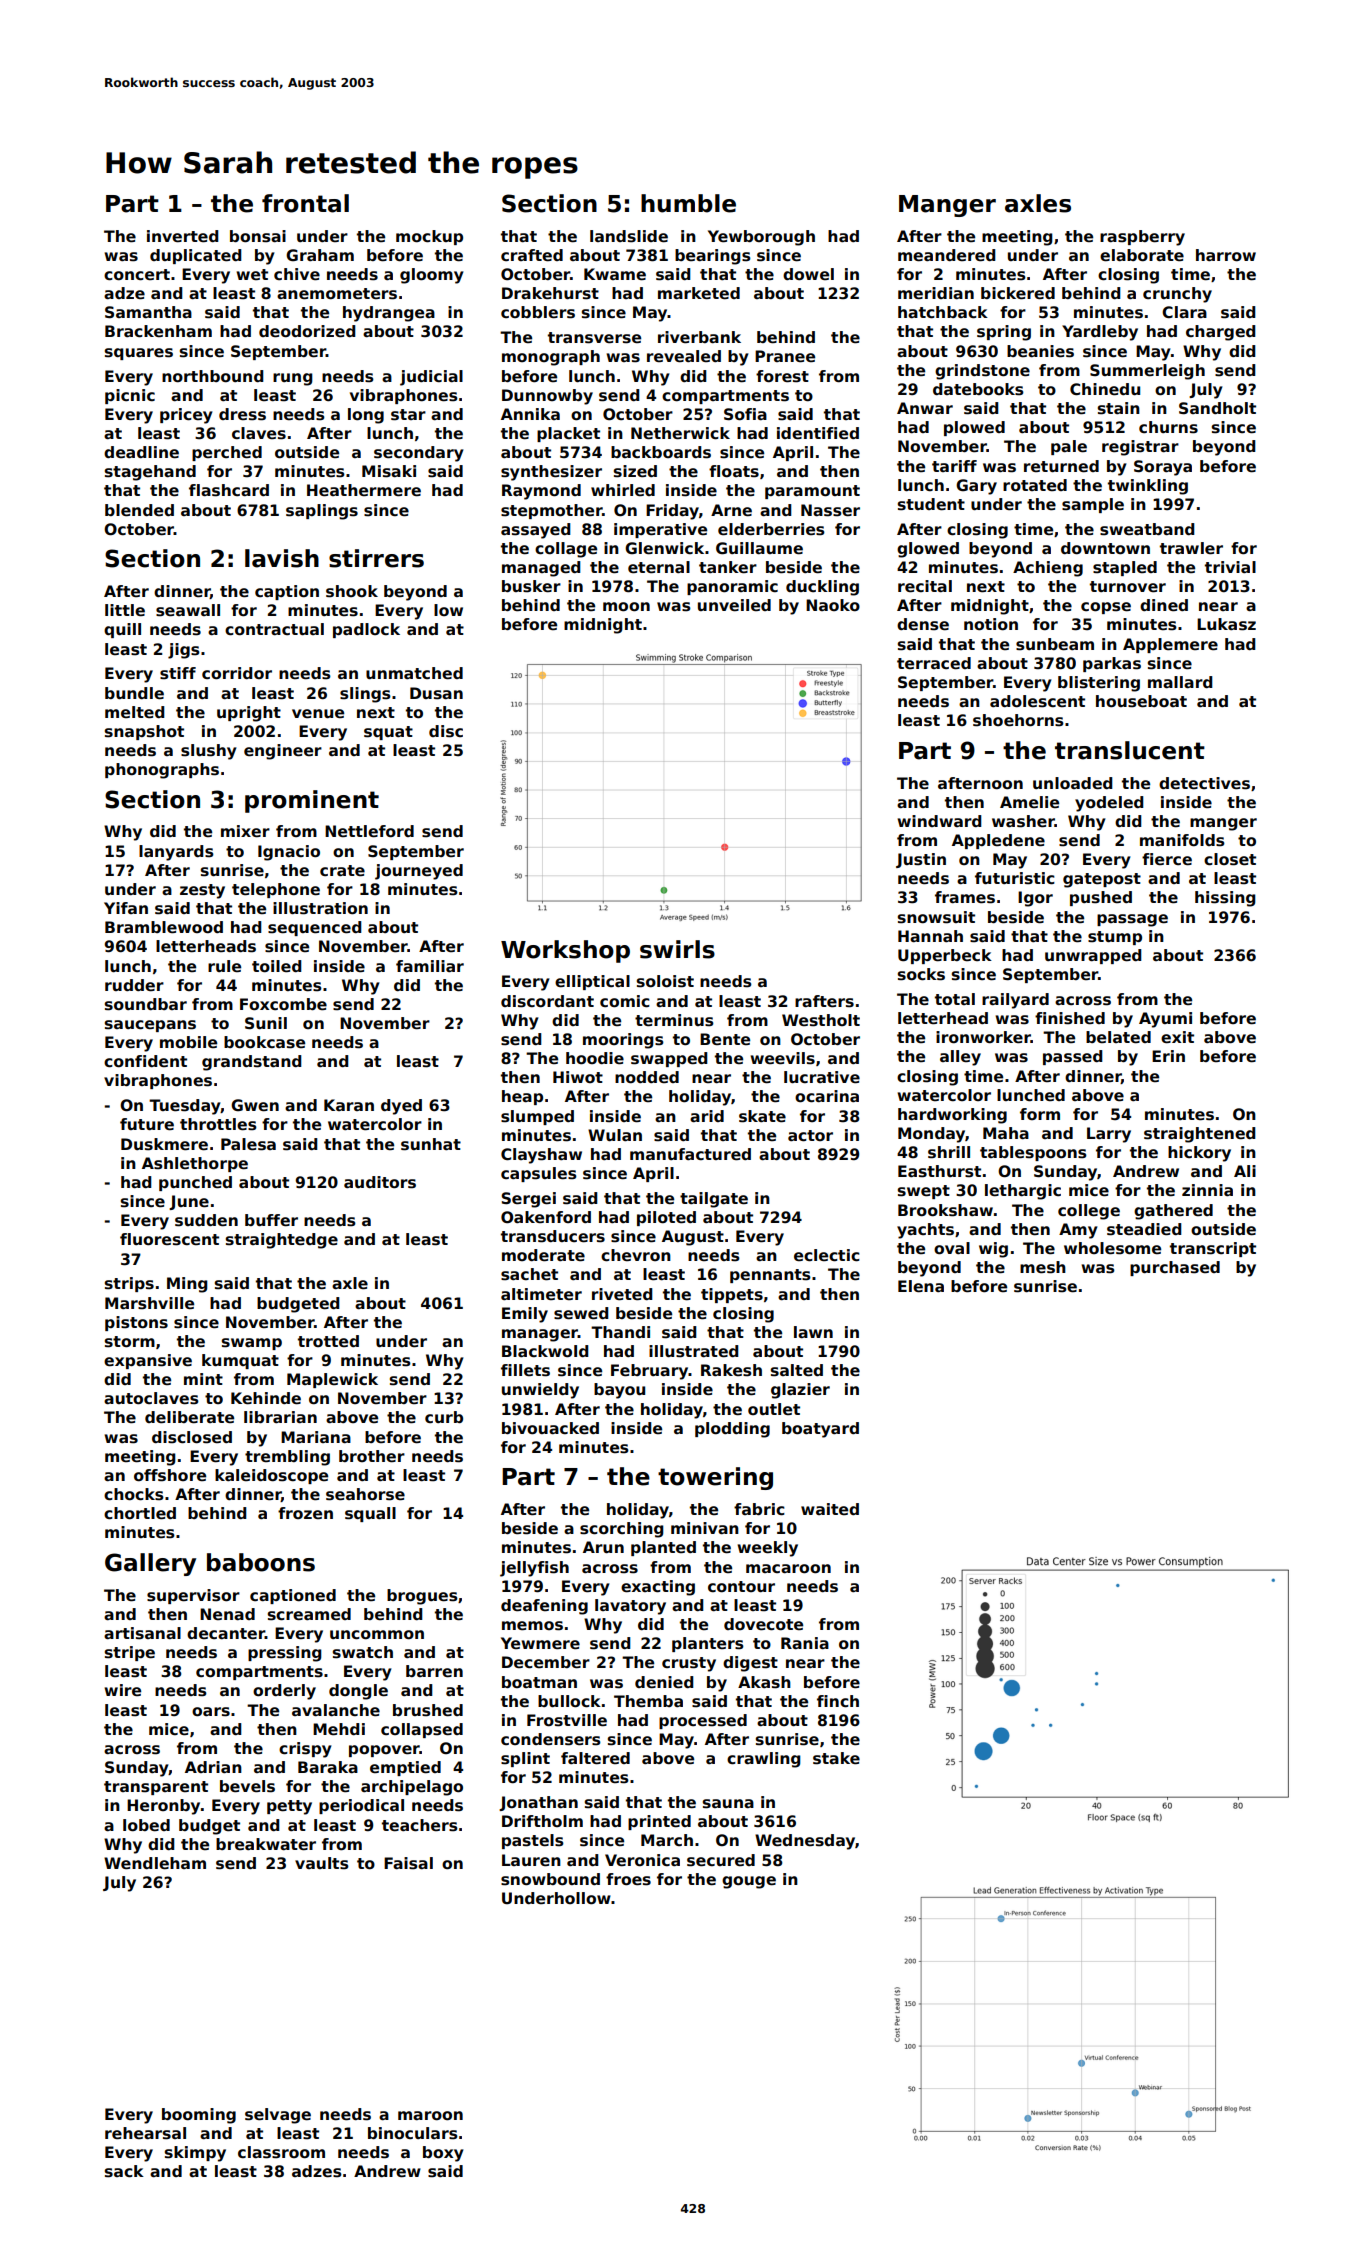 Image resolution: width=1361 pixels, height=2242 pixels. I want to click on wire, so click(122, 1690).
